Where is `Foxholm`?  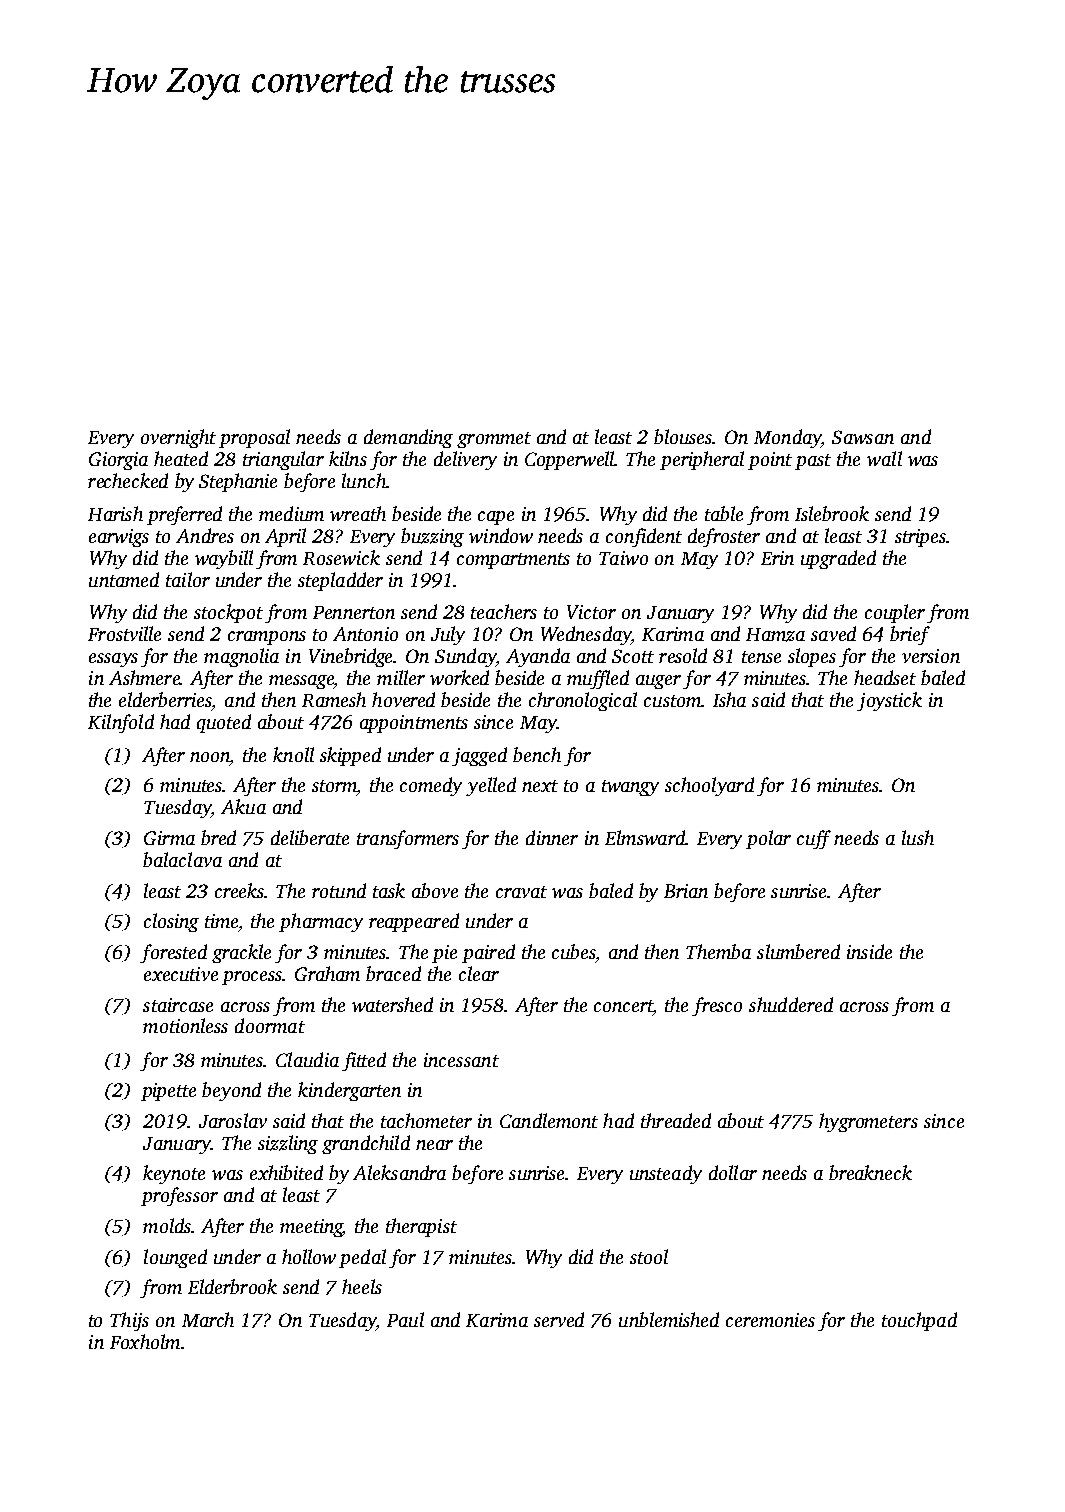 Foxholm is located at coordinates (145, 1341).
